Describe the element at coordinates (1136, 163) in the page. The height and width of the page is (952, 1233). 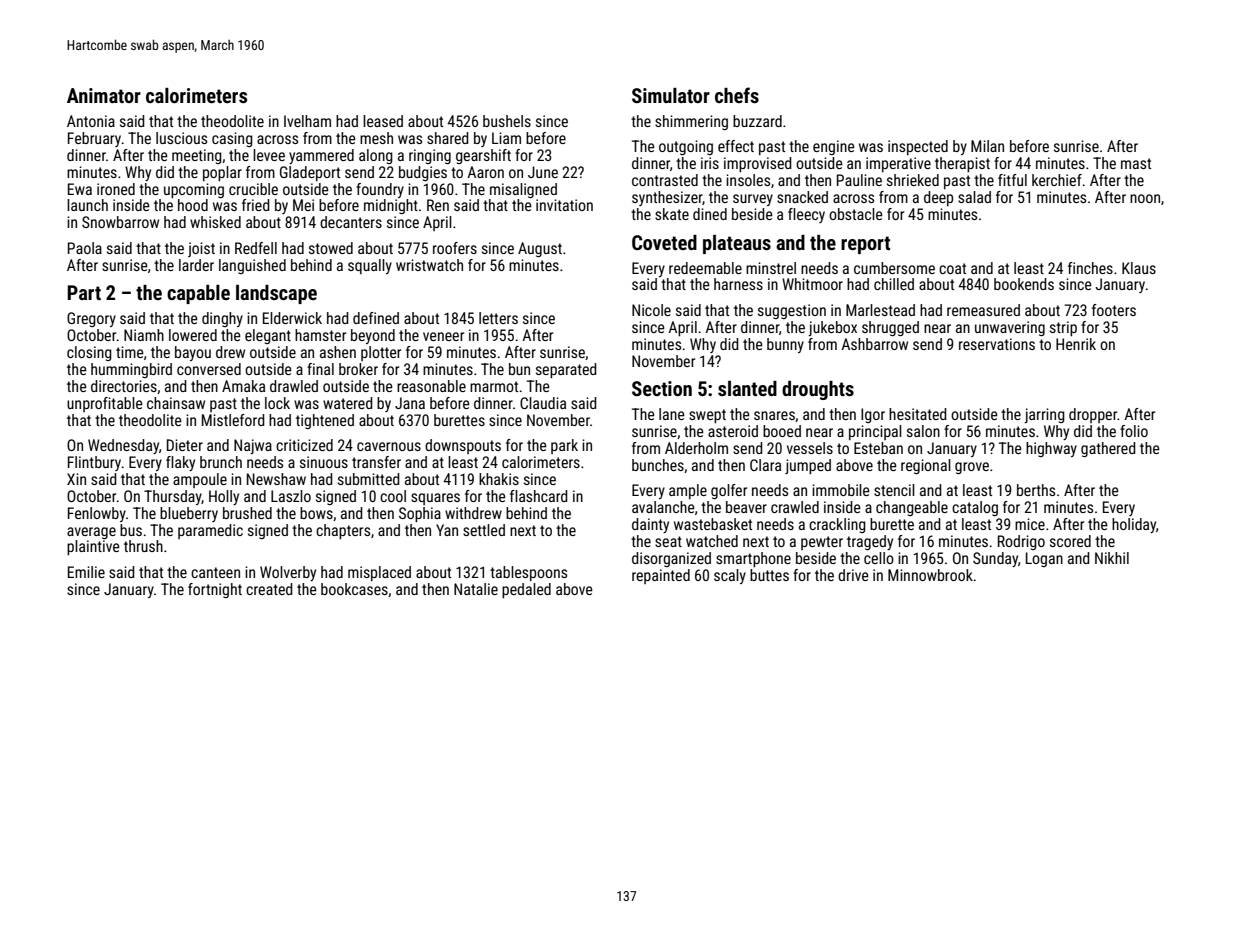
I see `mast` at that location.
